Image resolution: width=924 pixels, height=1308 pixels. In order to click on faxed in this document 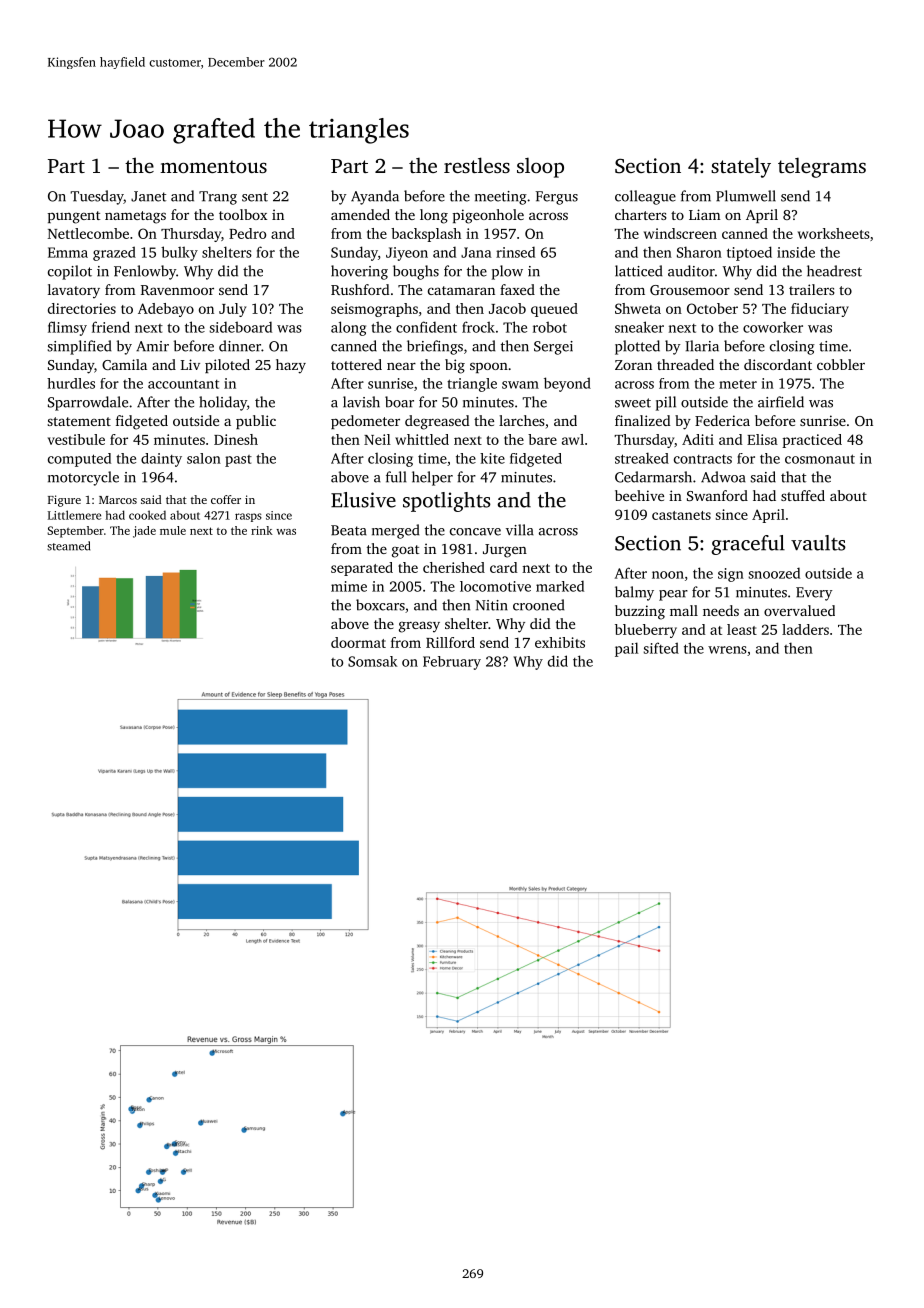, I will do `click(517, 289)`.
